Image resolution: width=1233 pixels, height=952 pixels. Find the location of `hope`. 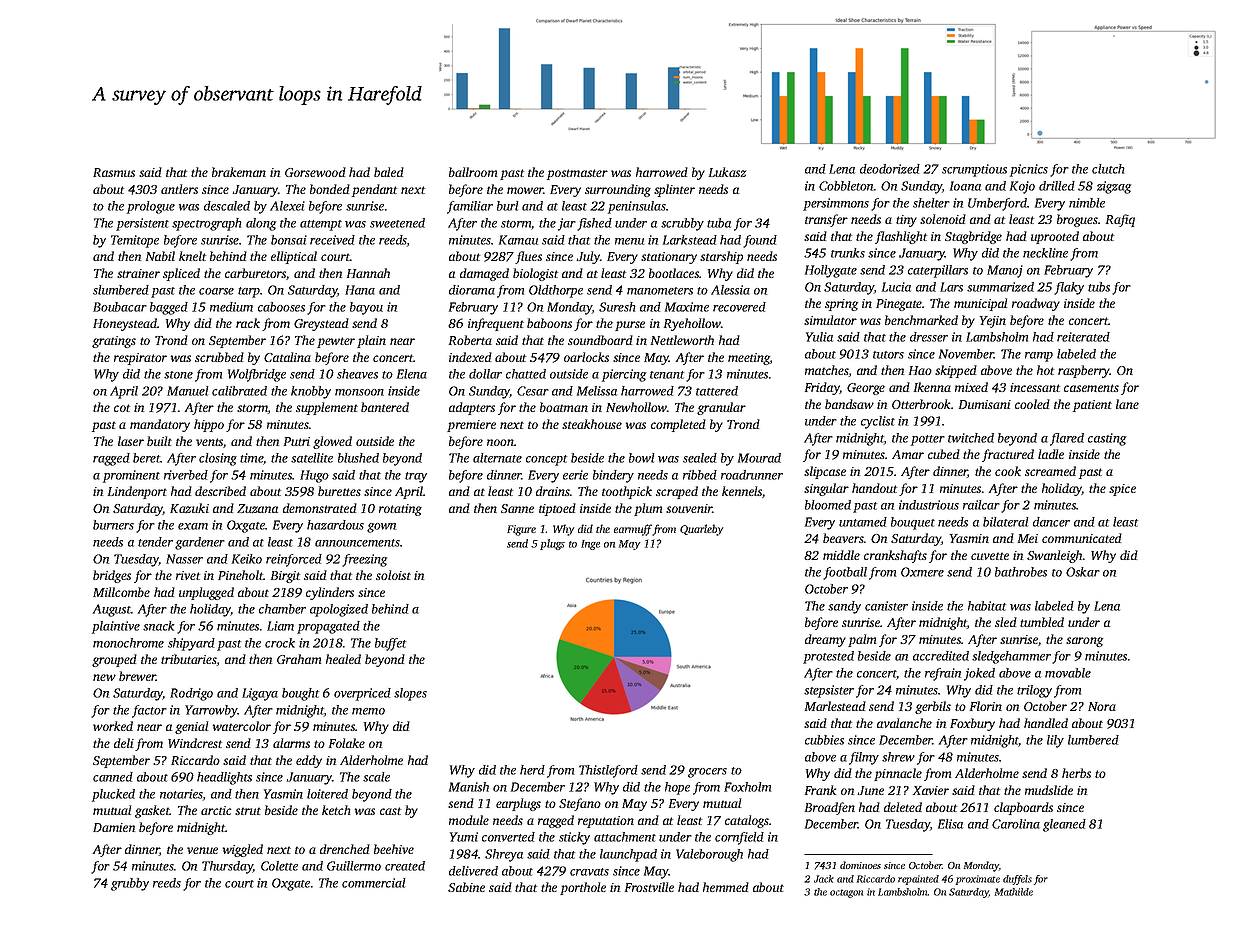

hope is located at coordinates (677, 788).
